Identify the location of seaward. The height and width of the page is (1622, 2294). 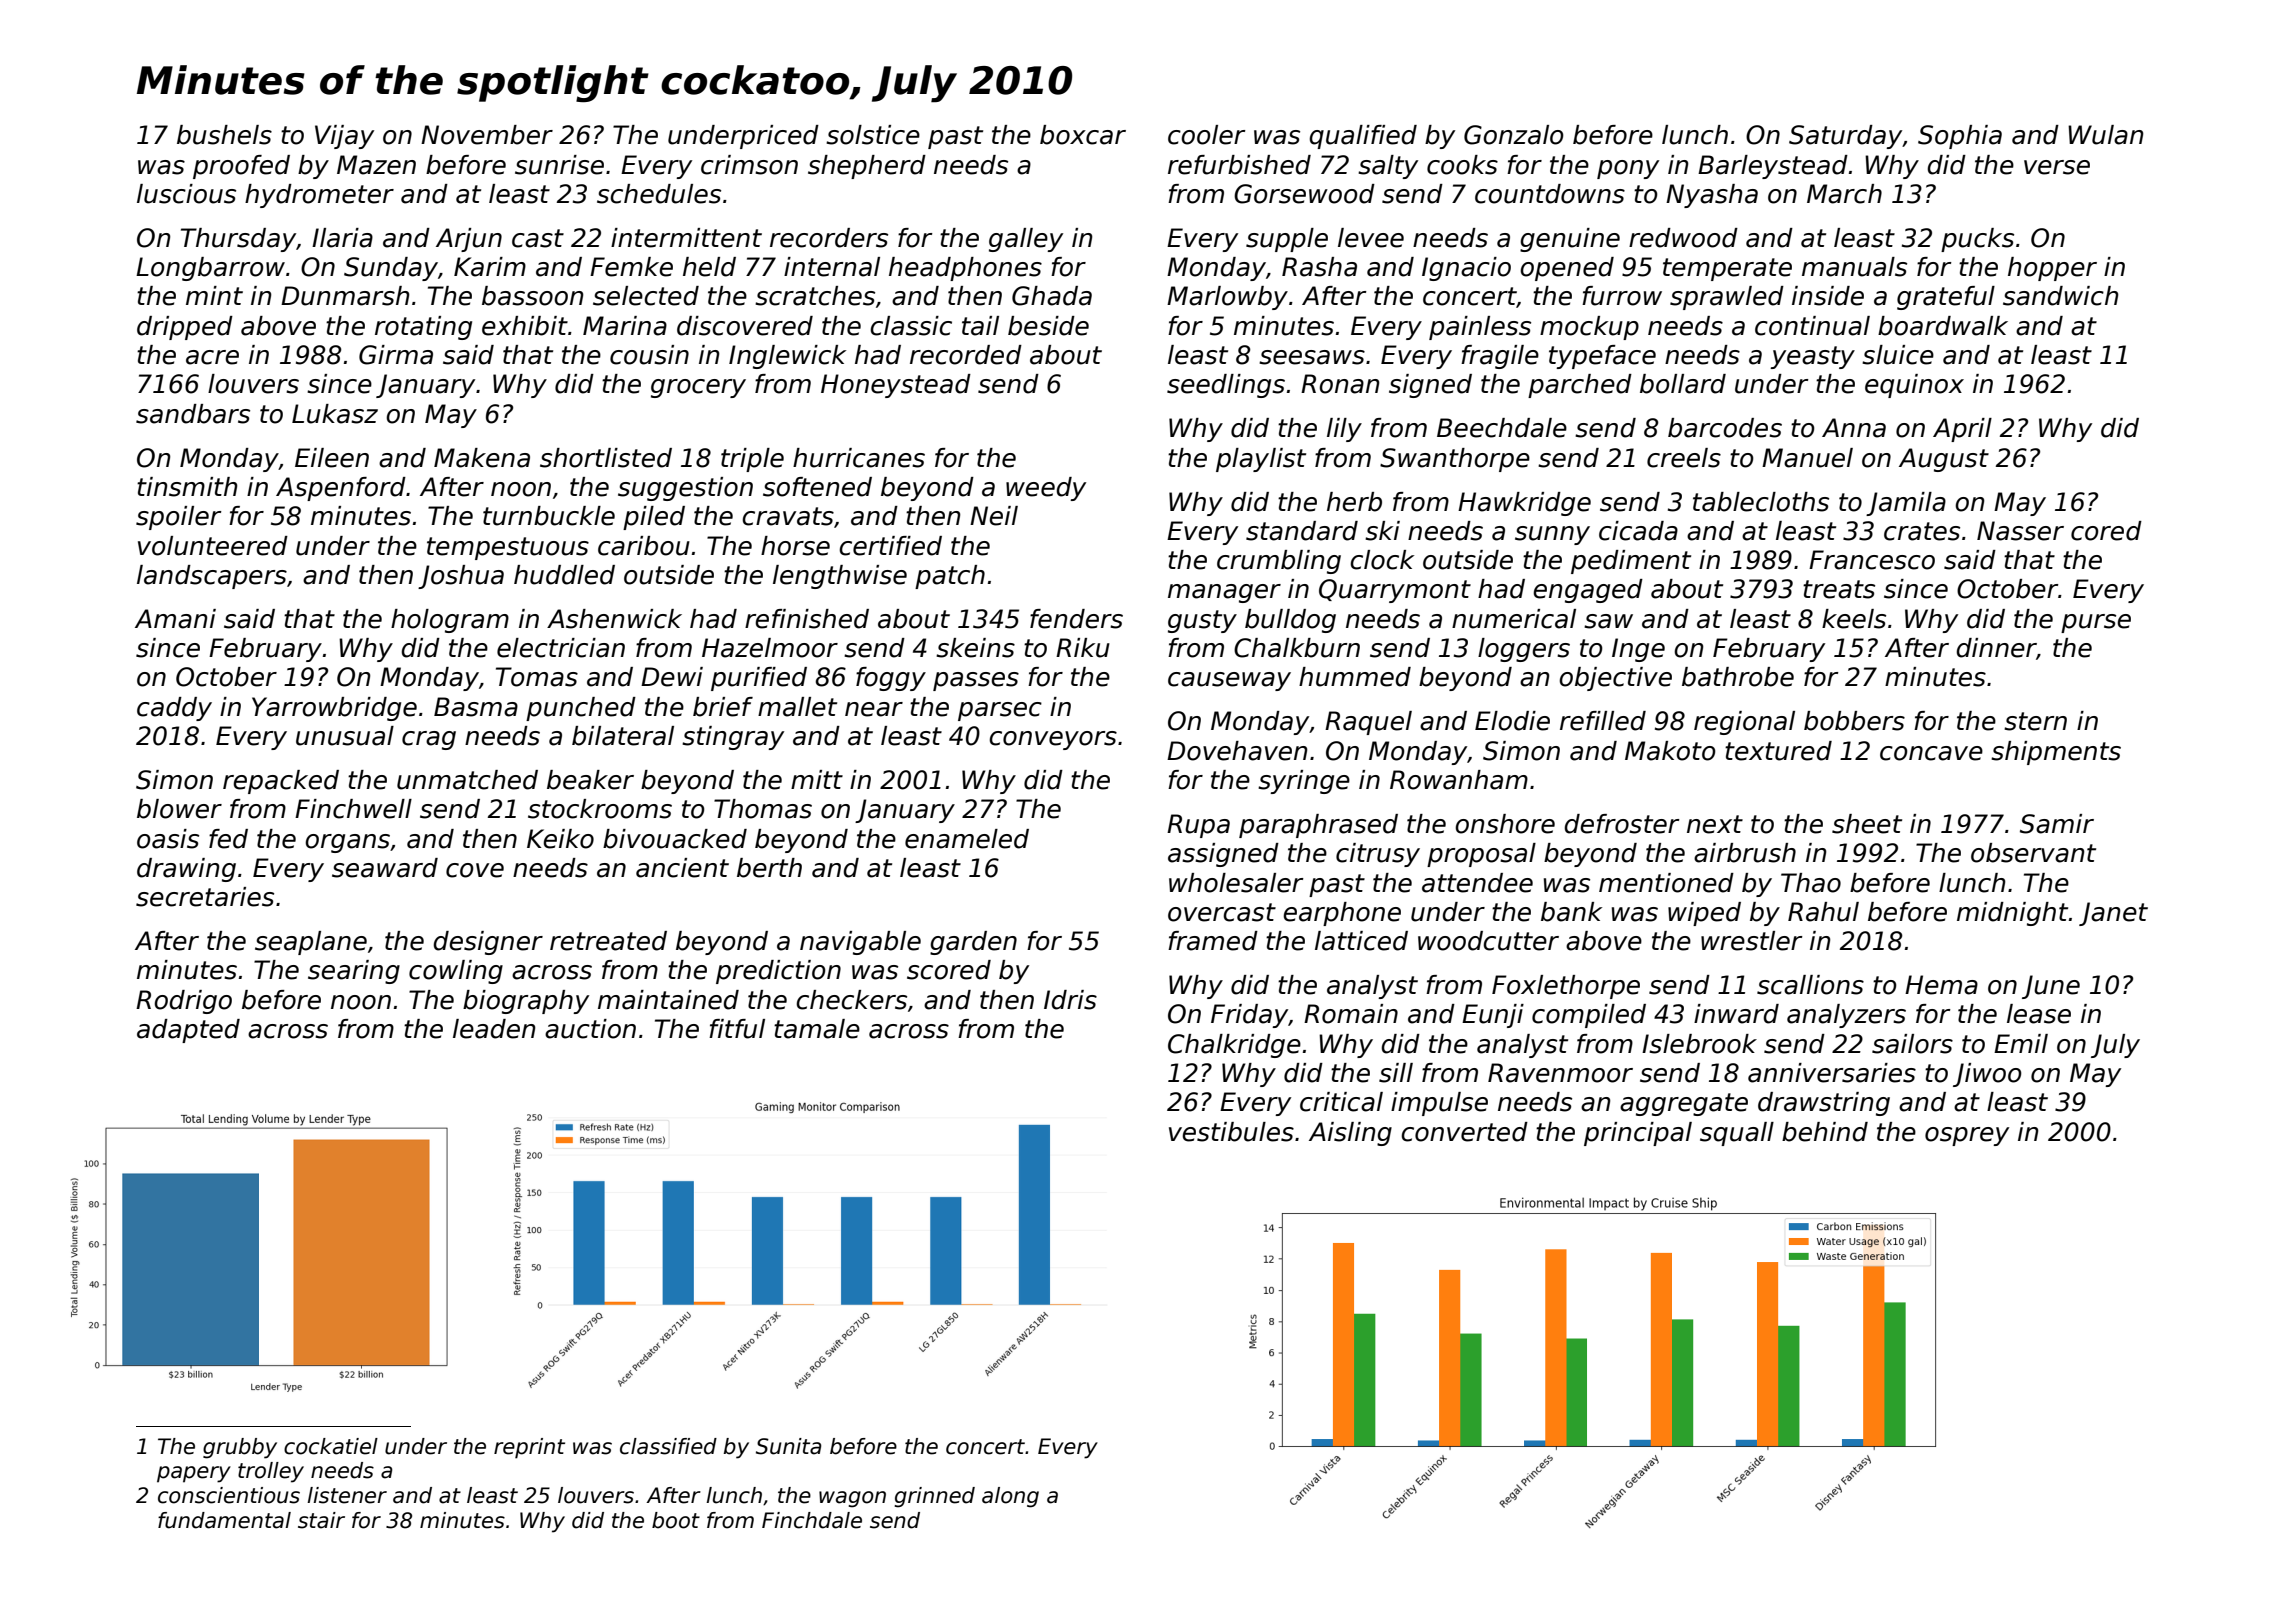
(385, 868).
